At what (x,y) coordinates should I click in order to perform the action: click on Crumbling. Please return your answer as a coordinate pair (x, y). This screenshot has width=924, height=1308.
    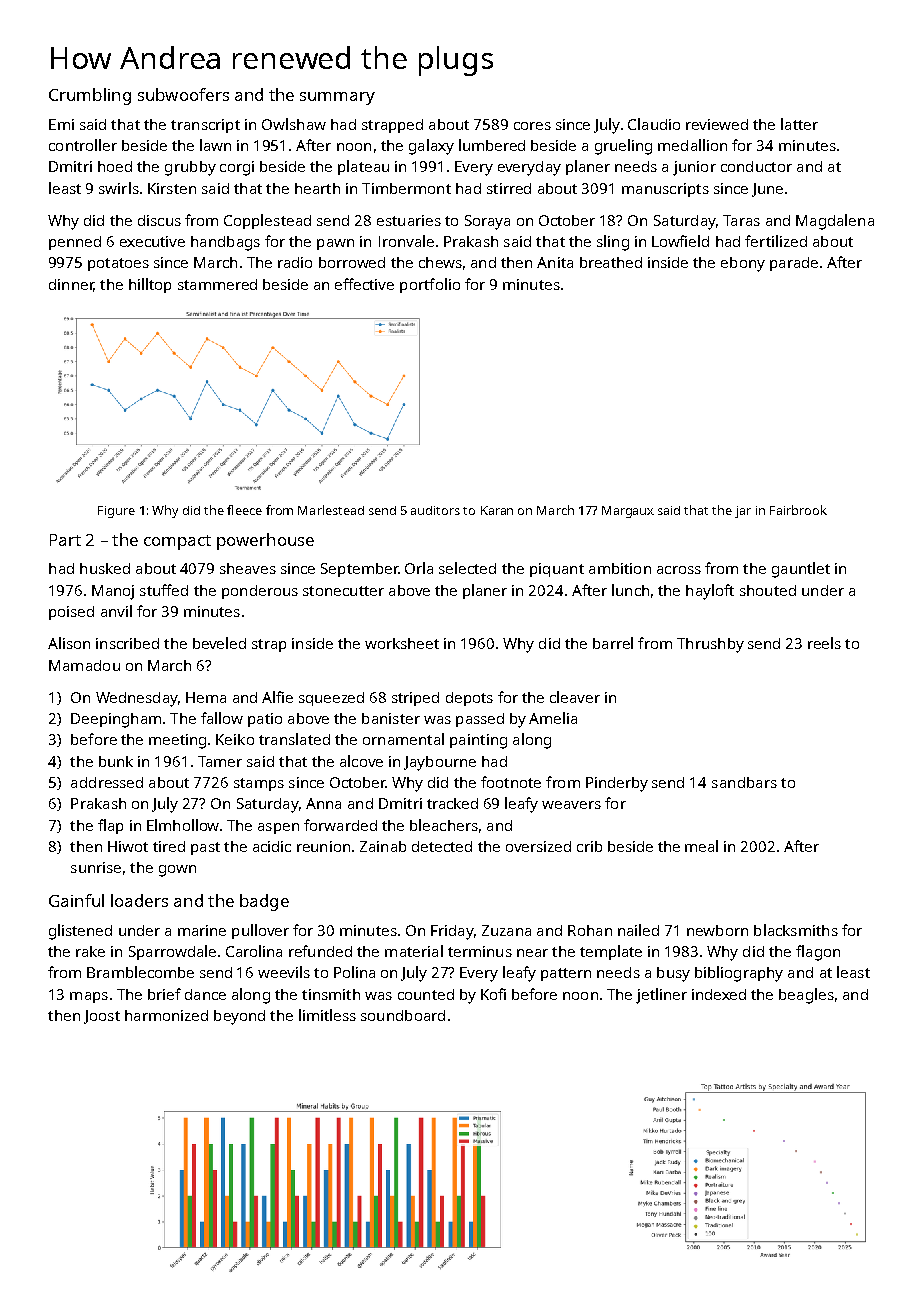
    Looking at the image, I should click on (90, 96).
